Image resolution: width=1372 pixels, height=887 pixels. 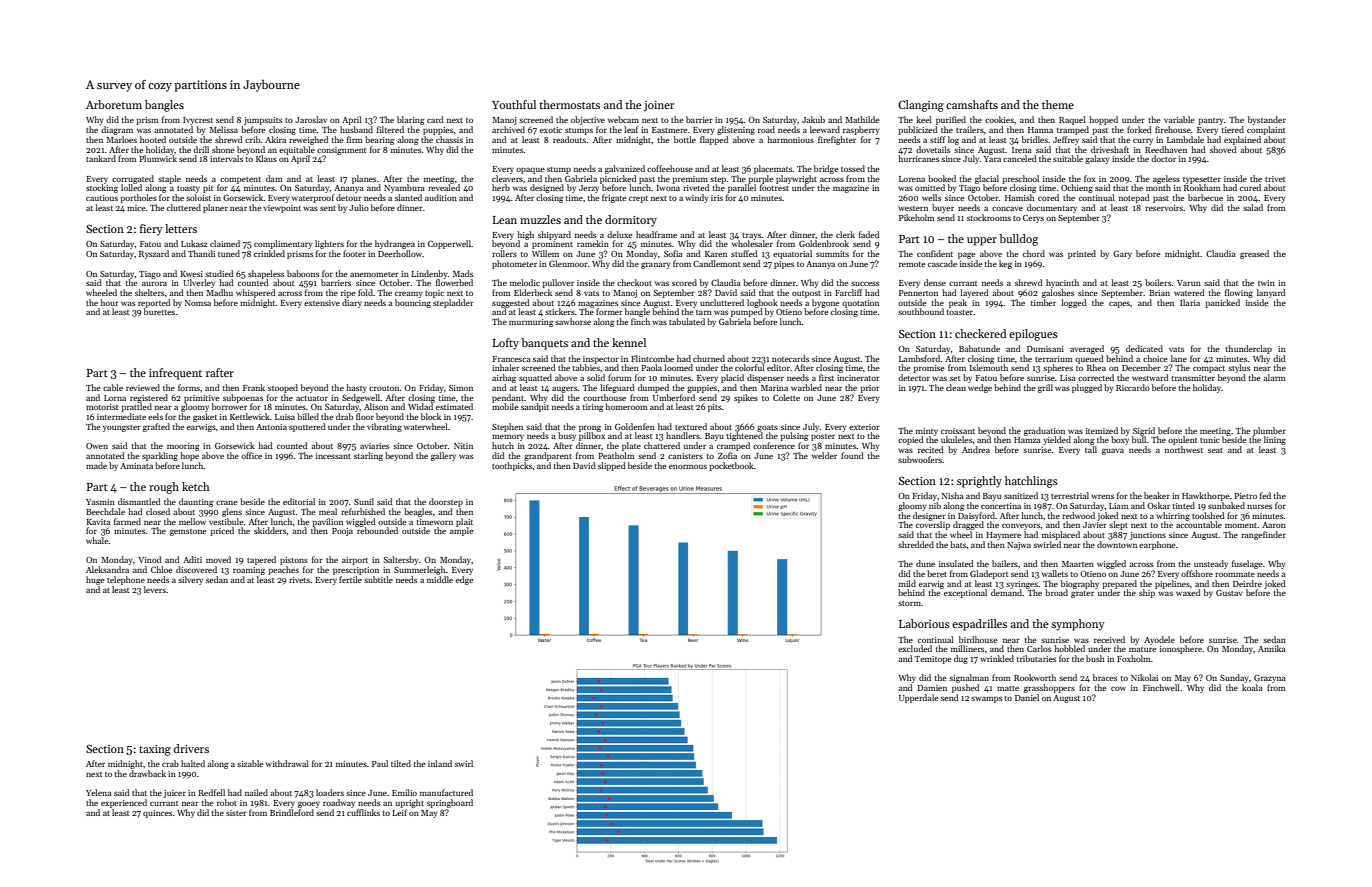 I want to click on Youthful, so click(x=514, y=104).
